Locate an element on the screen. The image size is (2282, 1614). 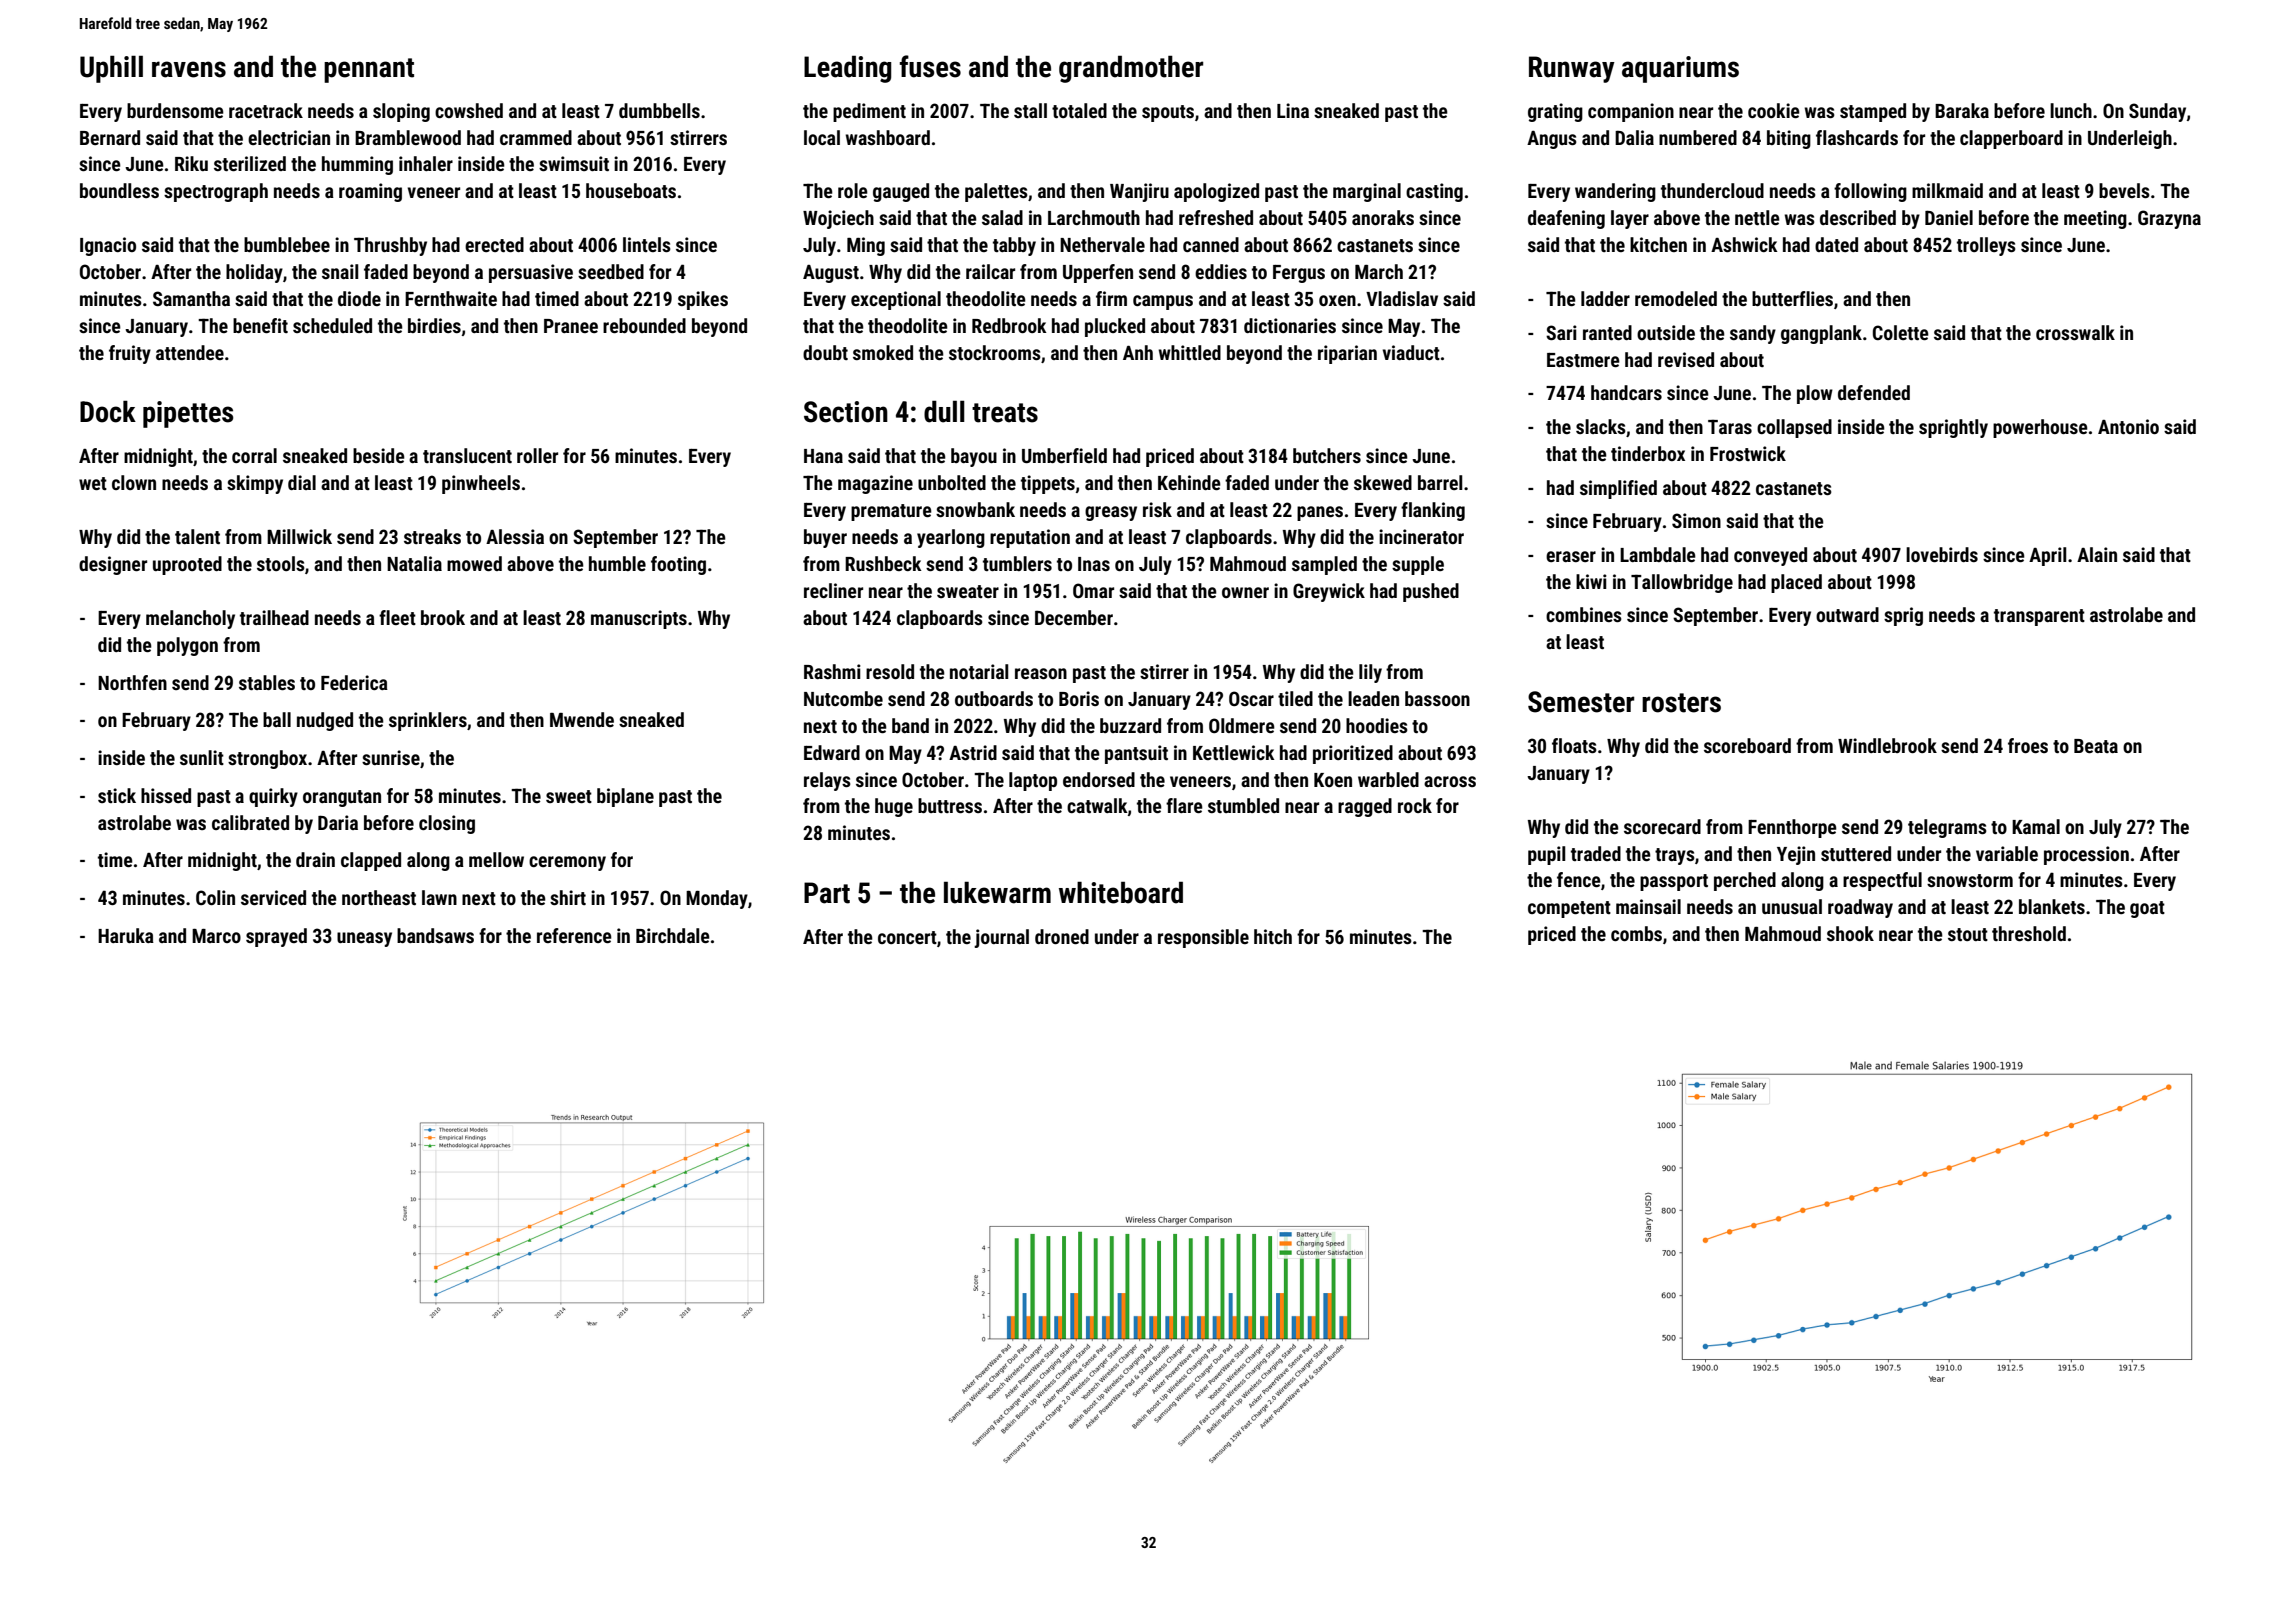
drain is located at coordinates (315, 859).
